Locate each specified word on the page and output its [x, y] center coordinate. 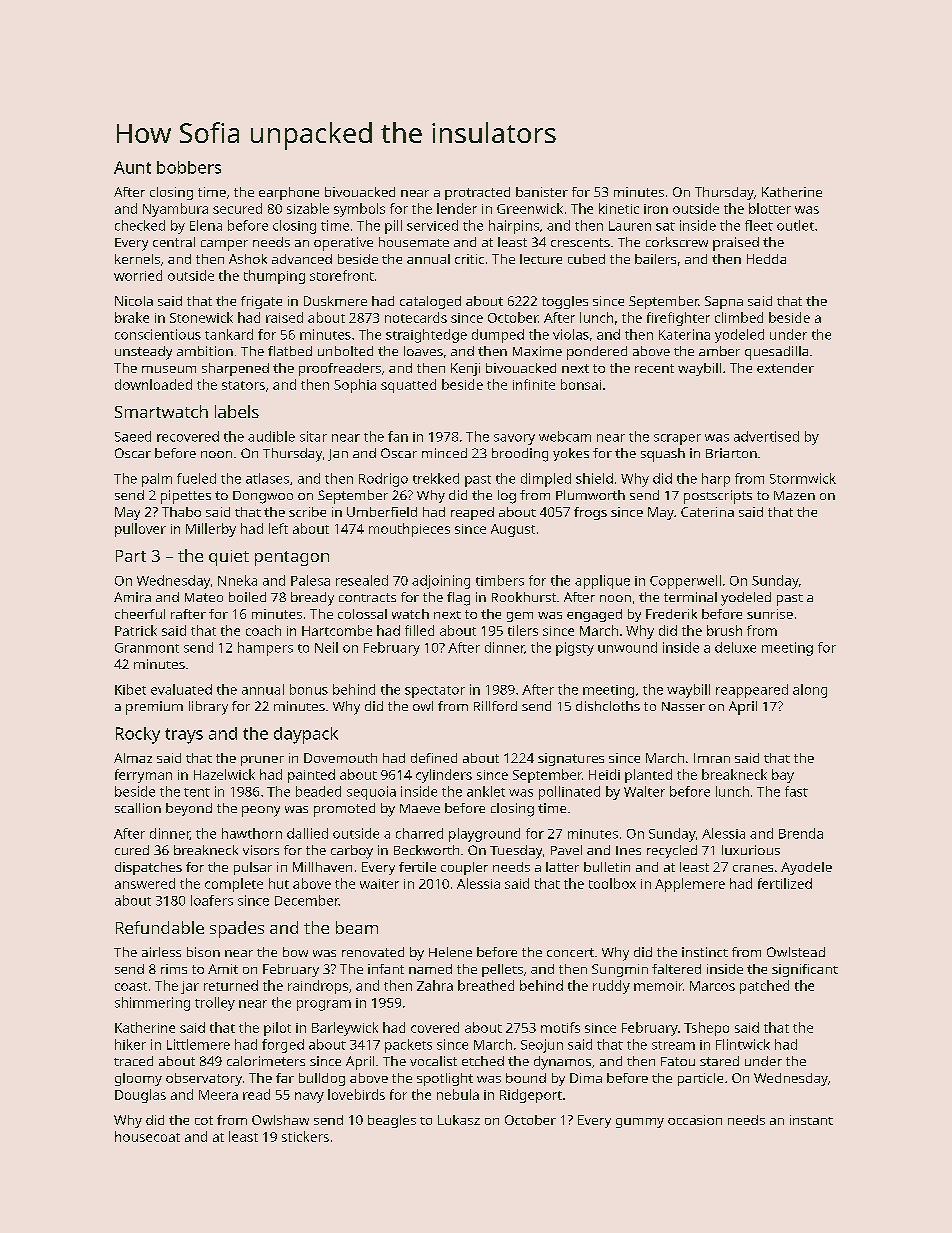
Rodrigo [383, 480]
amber [719, 351]
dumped [498, 336]
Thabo [181, 512]
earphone [289, 193]
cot [204, 1120]
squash [663, 455]
